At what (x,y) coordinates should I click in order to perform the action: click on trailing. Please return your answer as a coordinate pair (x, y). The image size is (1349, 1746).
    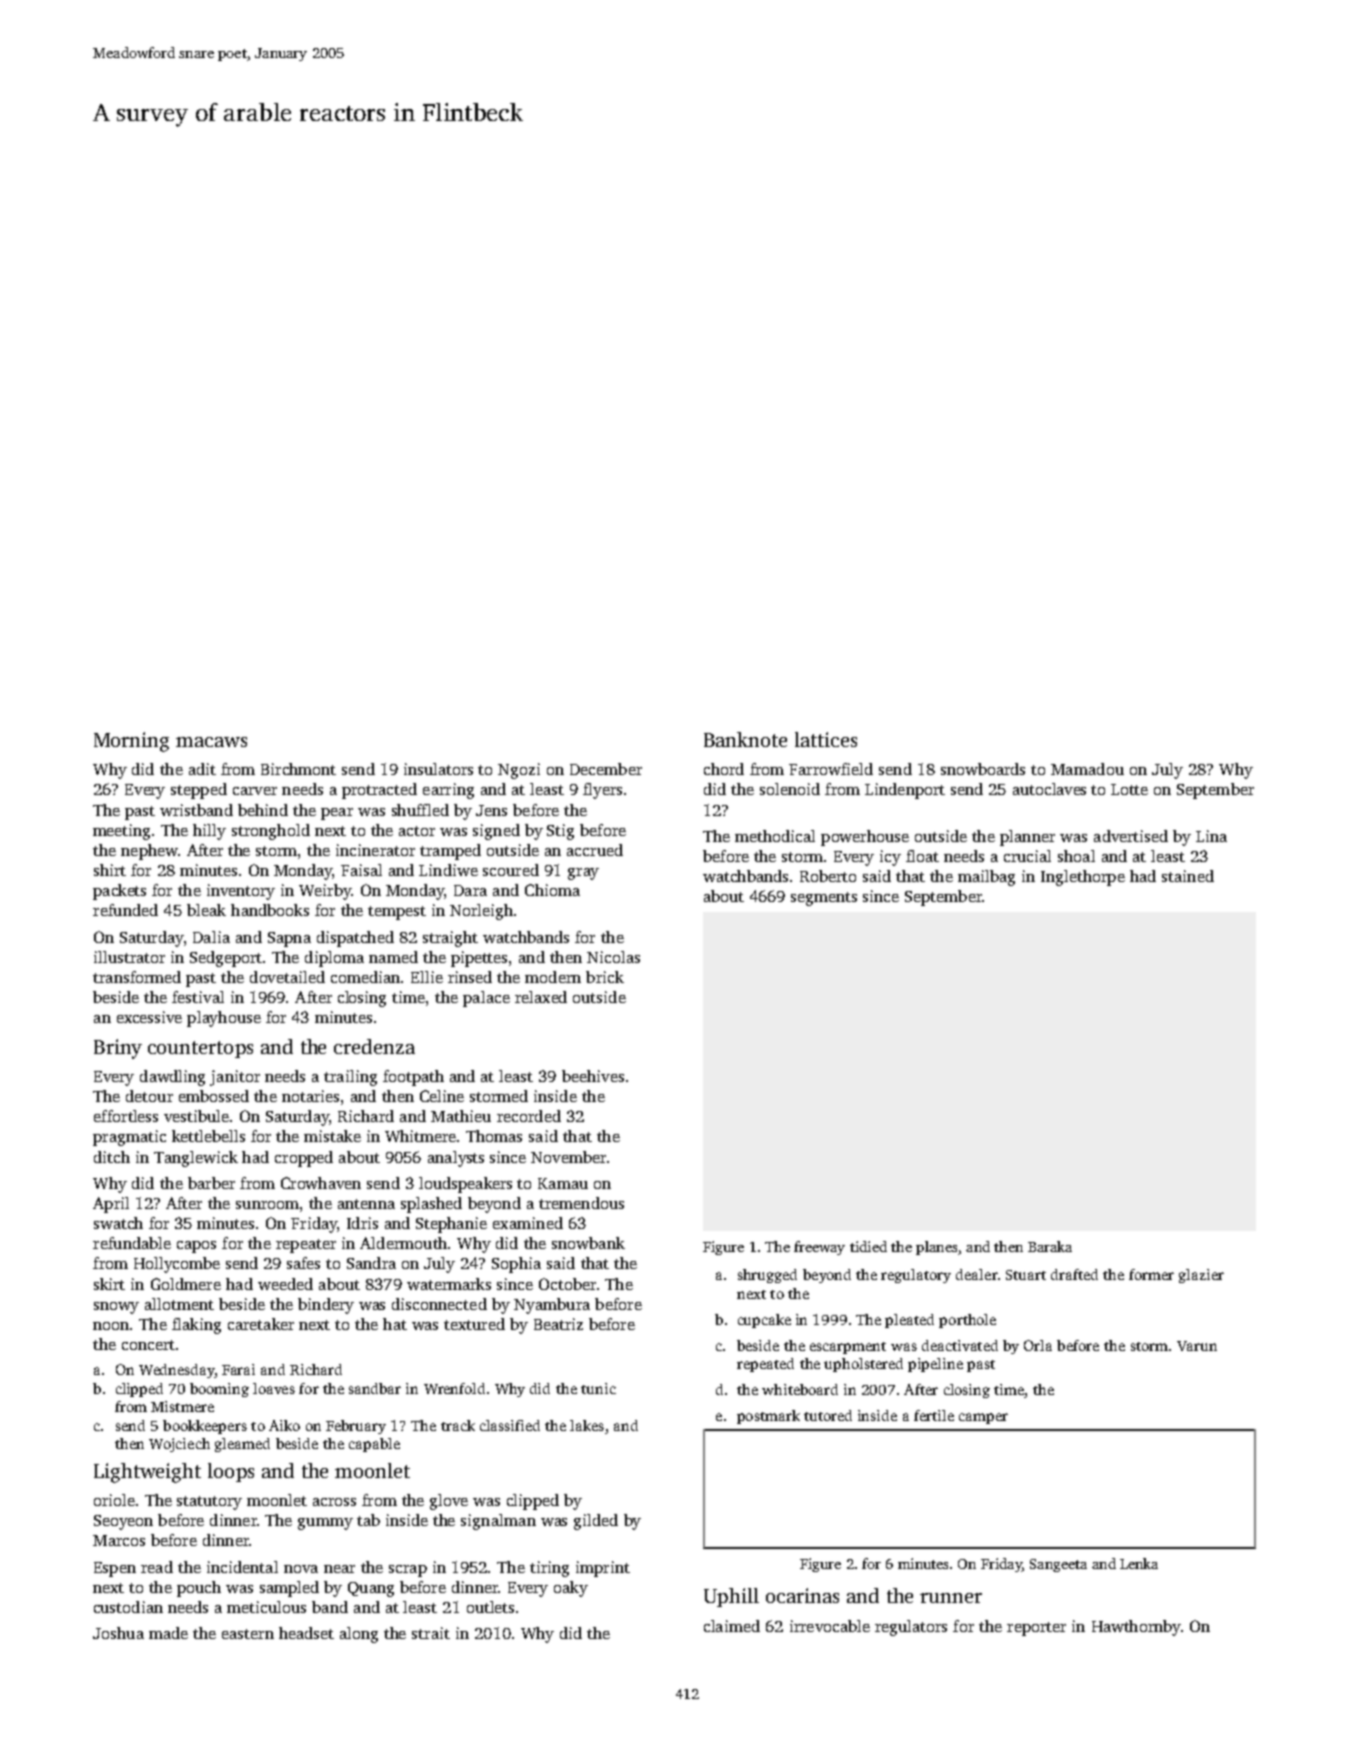
    Looking at the image, I should click on (350, 1078).
